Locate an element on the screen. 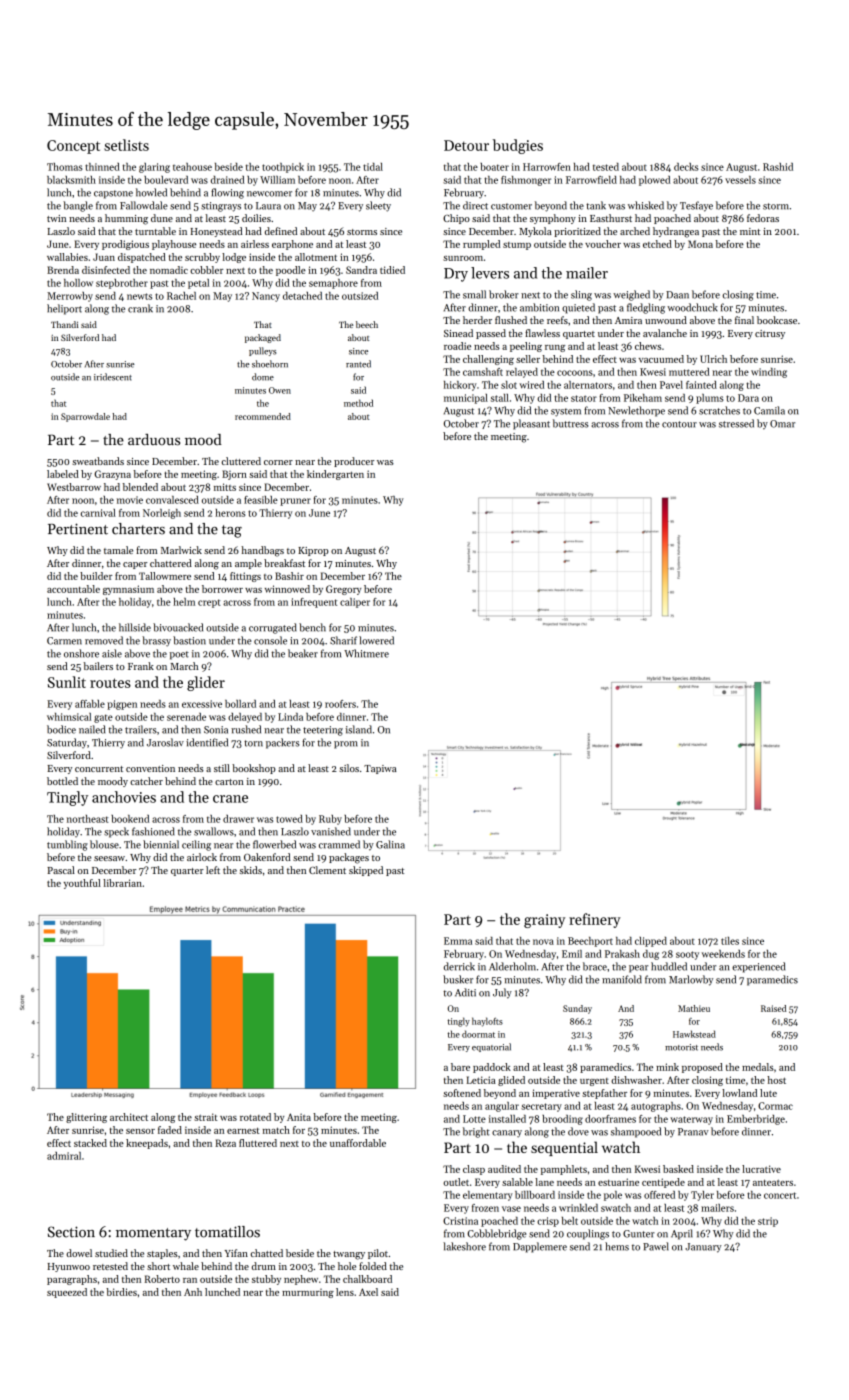  citrusy is located at coordinates (770, 334).
